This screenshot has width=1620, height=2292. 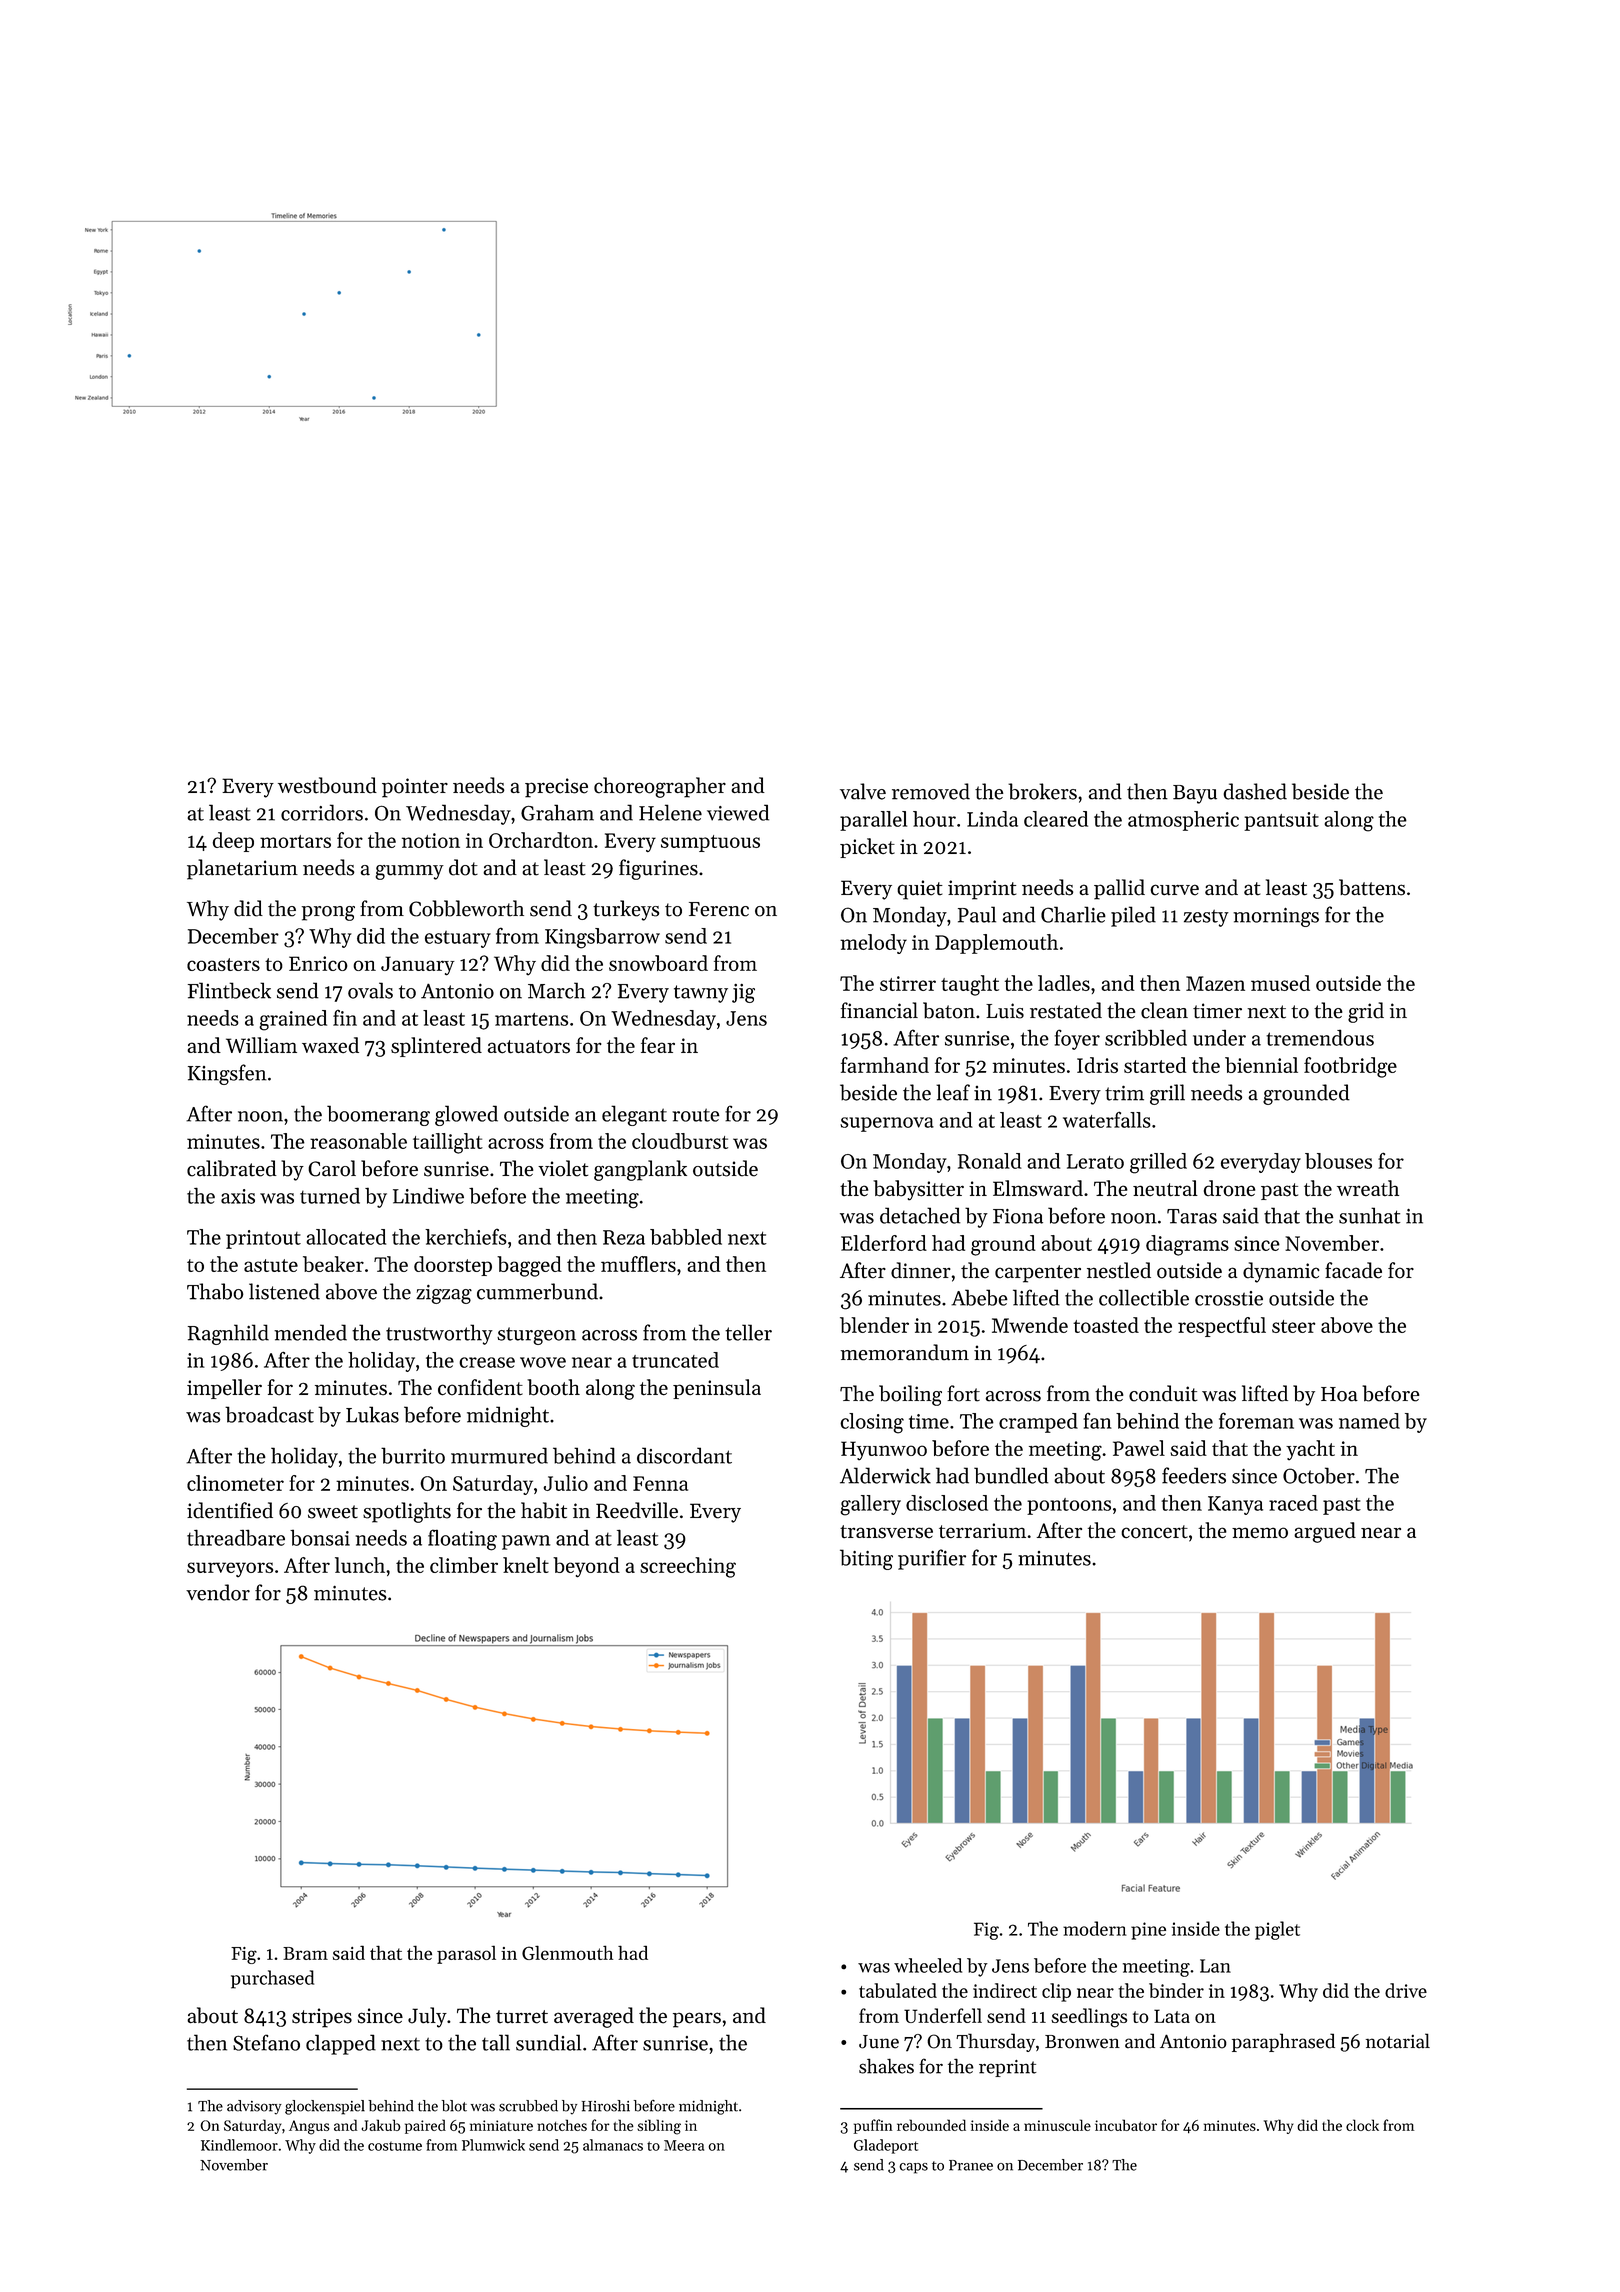 What do you see at coordinates (928, 1965) in the screenshot?
I see `wheeled` at bounding box center [928, 1965].
